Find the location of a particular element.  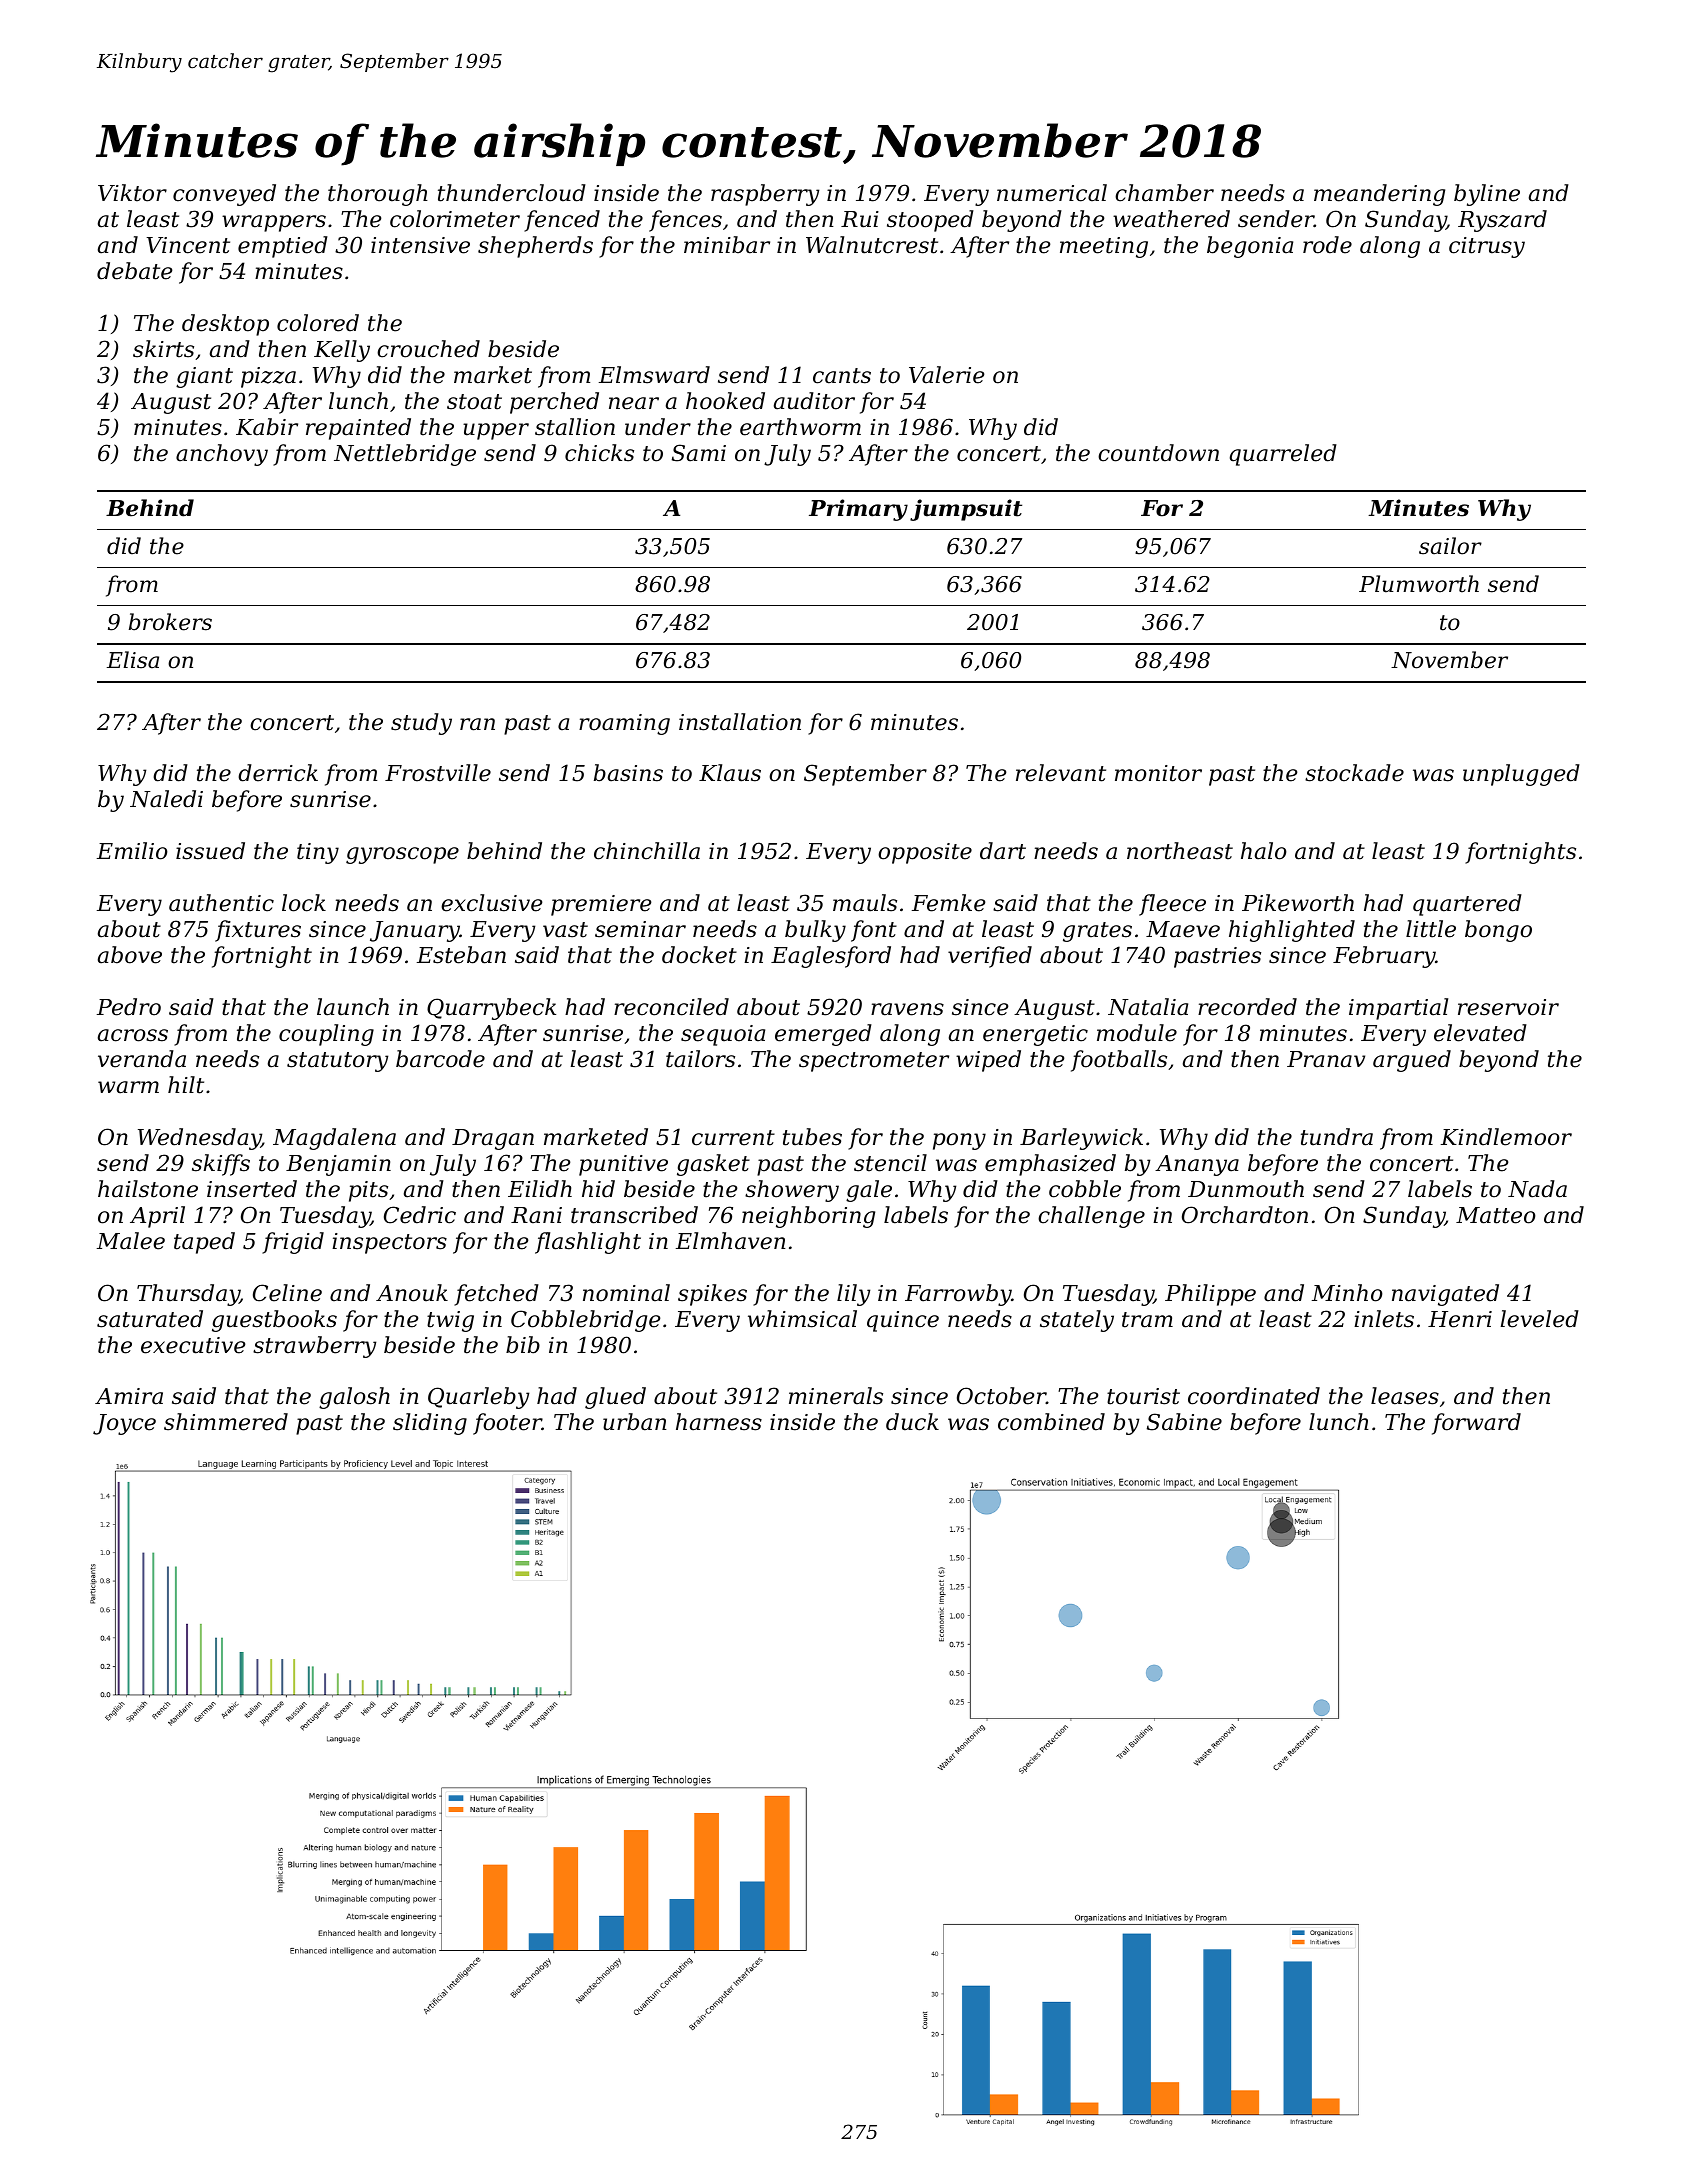

halo is located at coordinates (1264, 851).
